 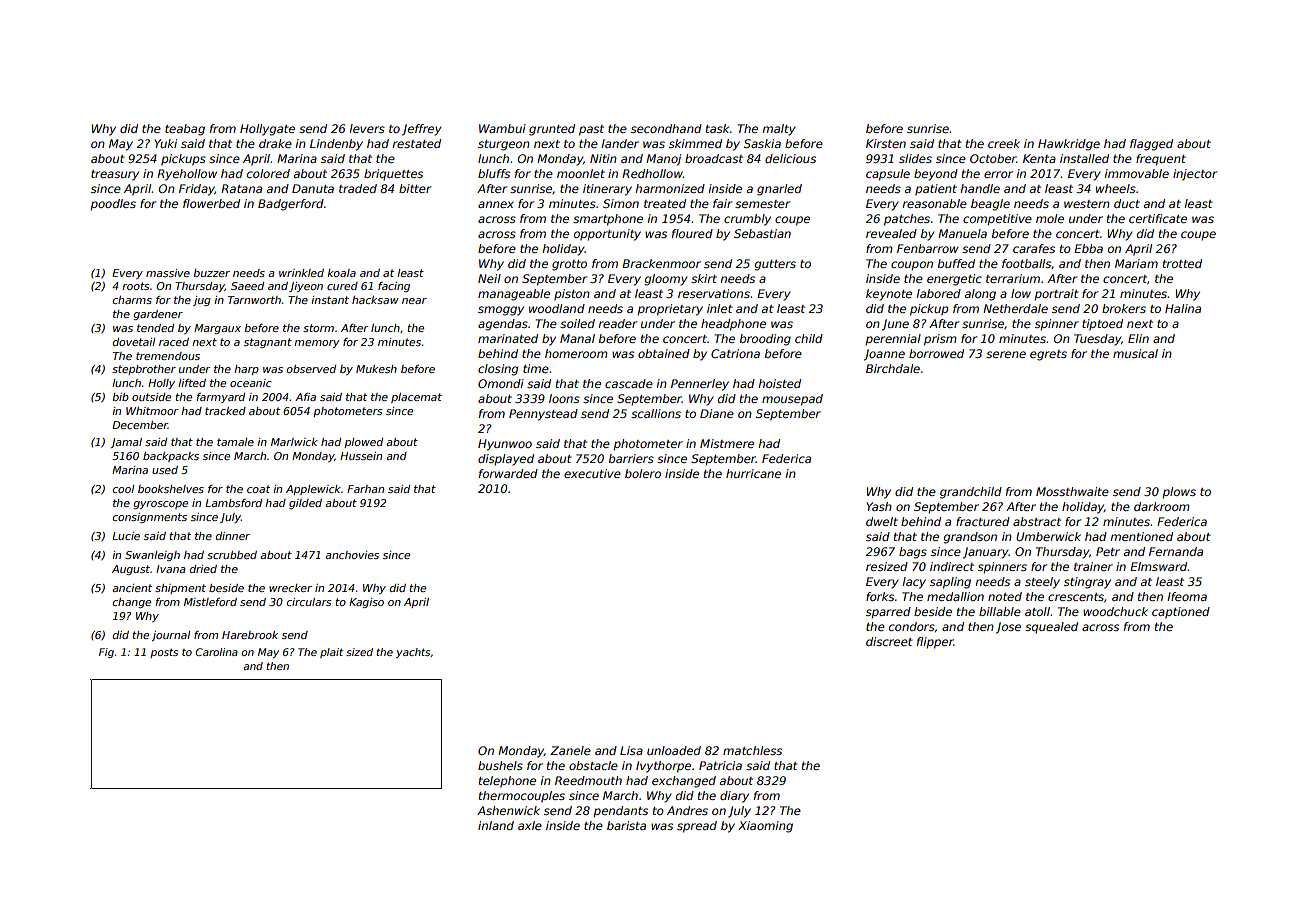 What do you see at coordinates (508, 810) in the screenshot?
I see `Ashenwick` at bounding box center [508, 810].
